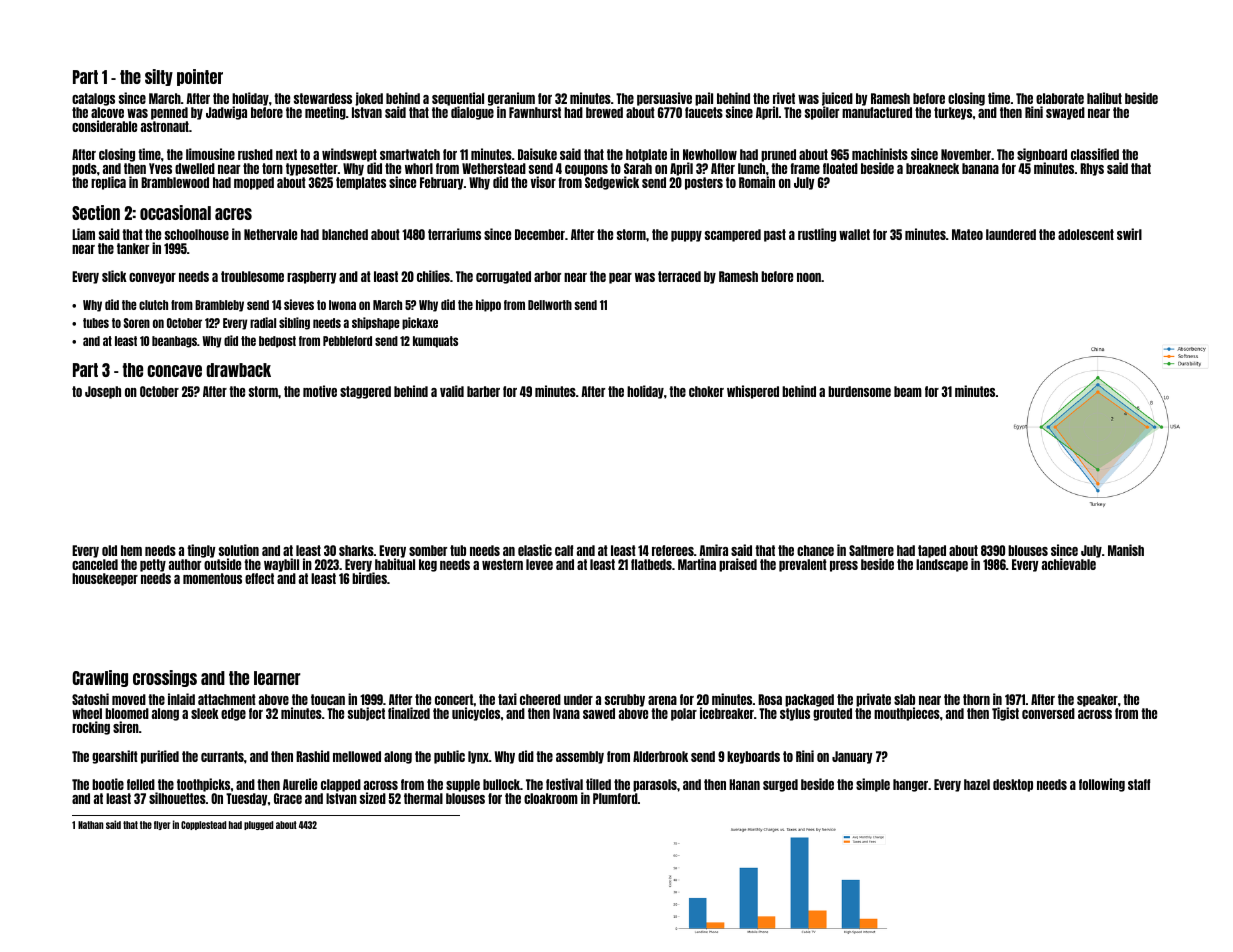  I want to click on terraced, so click(679, 276).
